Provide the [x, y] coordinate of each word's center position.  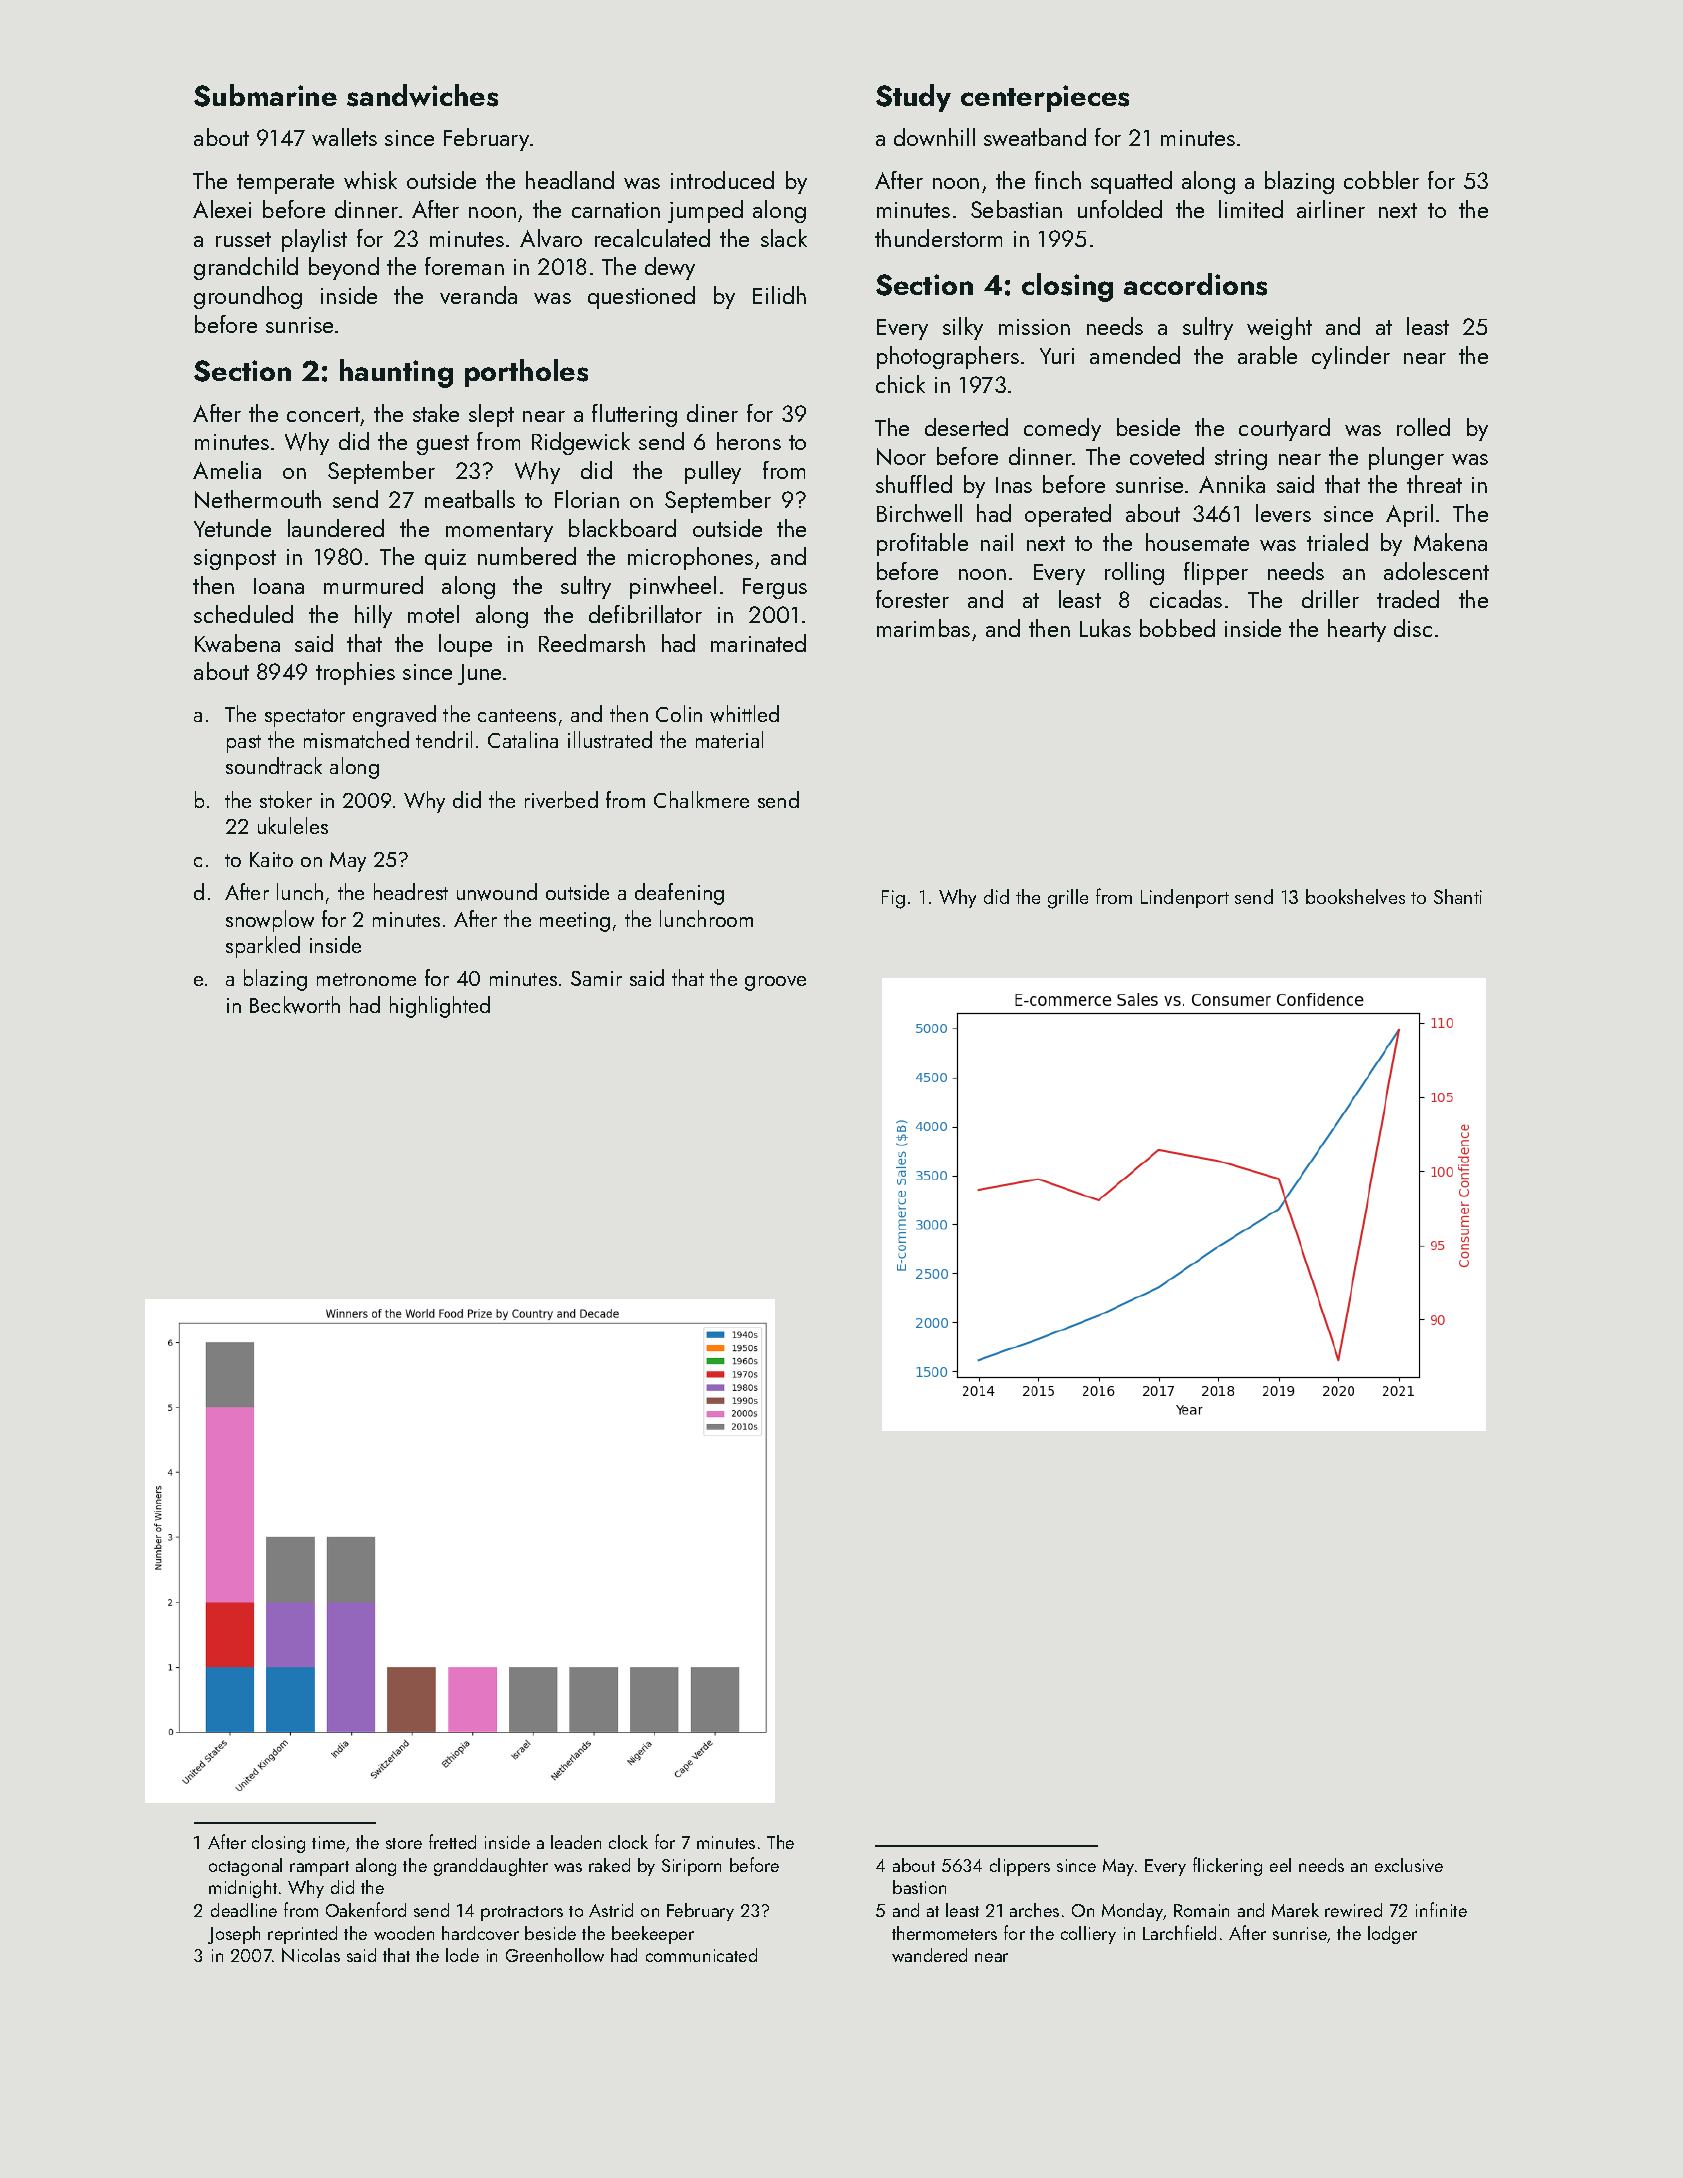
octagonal [245, 1867]
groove [775, 983]
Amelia [227, 470]
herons [749, 441]
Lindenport [1185, 898]
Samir [596, 978]
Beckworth [295, 1005]
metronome [366, 979]
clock [628, 1842]
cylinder [1351, 357]
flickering [1227, 1866]
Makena [1450, 542]
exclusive [1409, 1865]
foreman [464, 266]
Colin [679, 713]
